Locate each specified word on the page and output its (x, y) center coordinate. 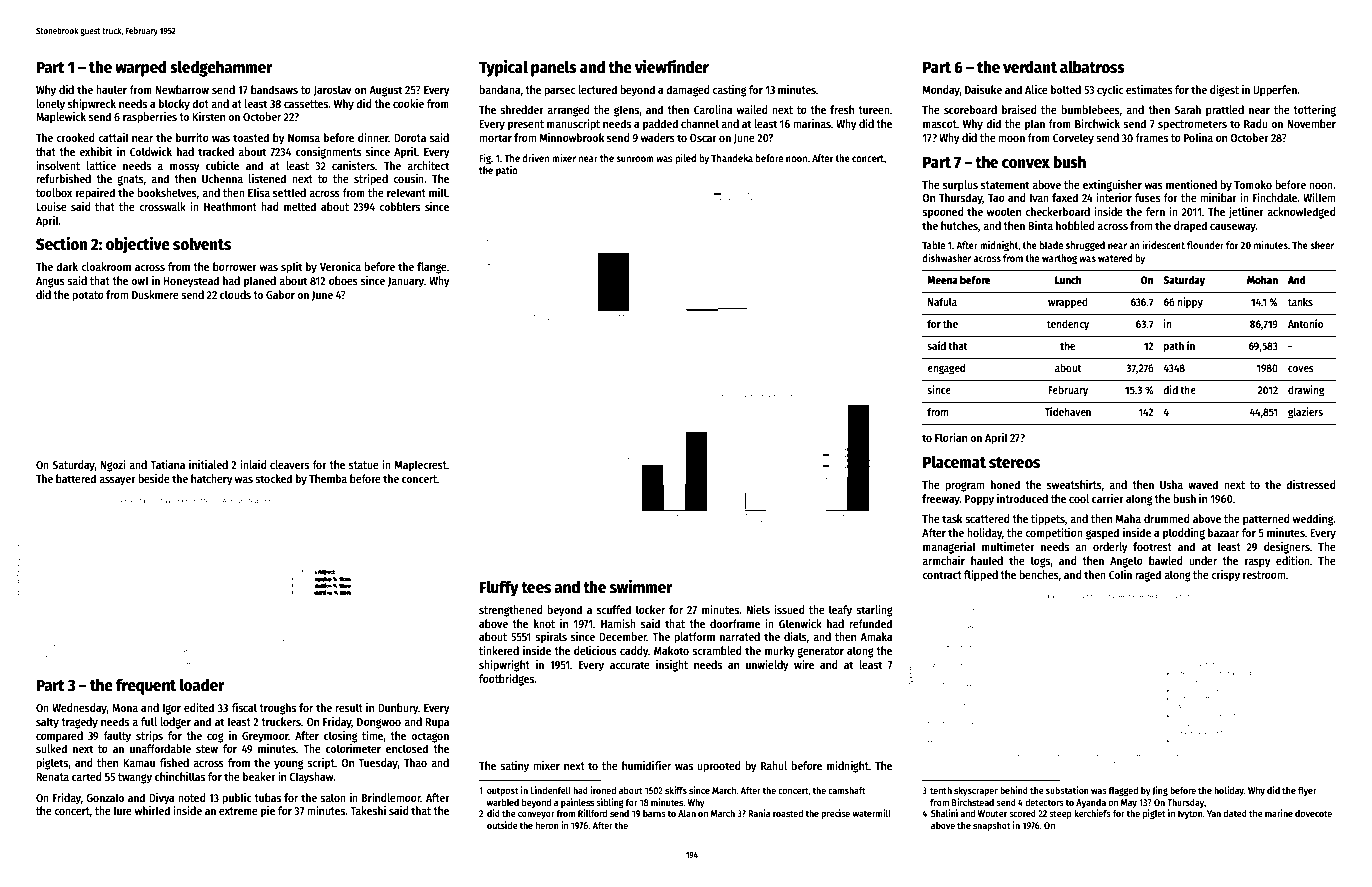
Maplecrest (421, 466)
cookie (408, 103)
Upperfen (1275, 91)
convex (1026, 163)
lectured (597, 89)
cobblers (399, 206)
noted (191, 797)
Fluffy (499, 588)
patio (507, 171)
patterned (1266, 520)
